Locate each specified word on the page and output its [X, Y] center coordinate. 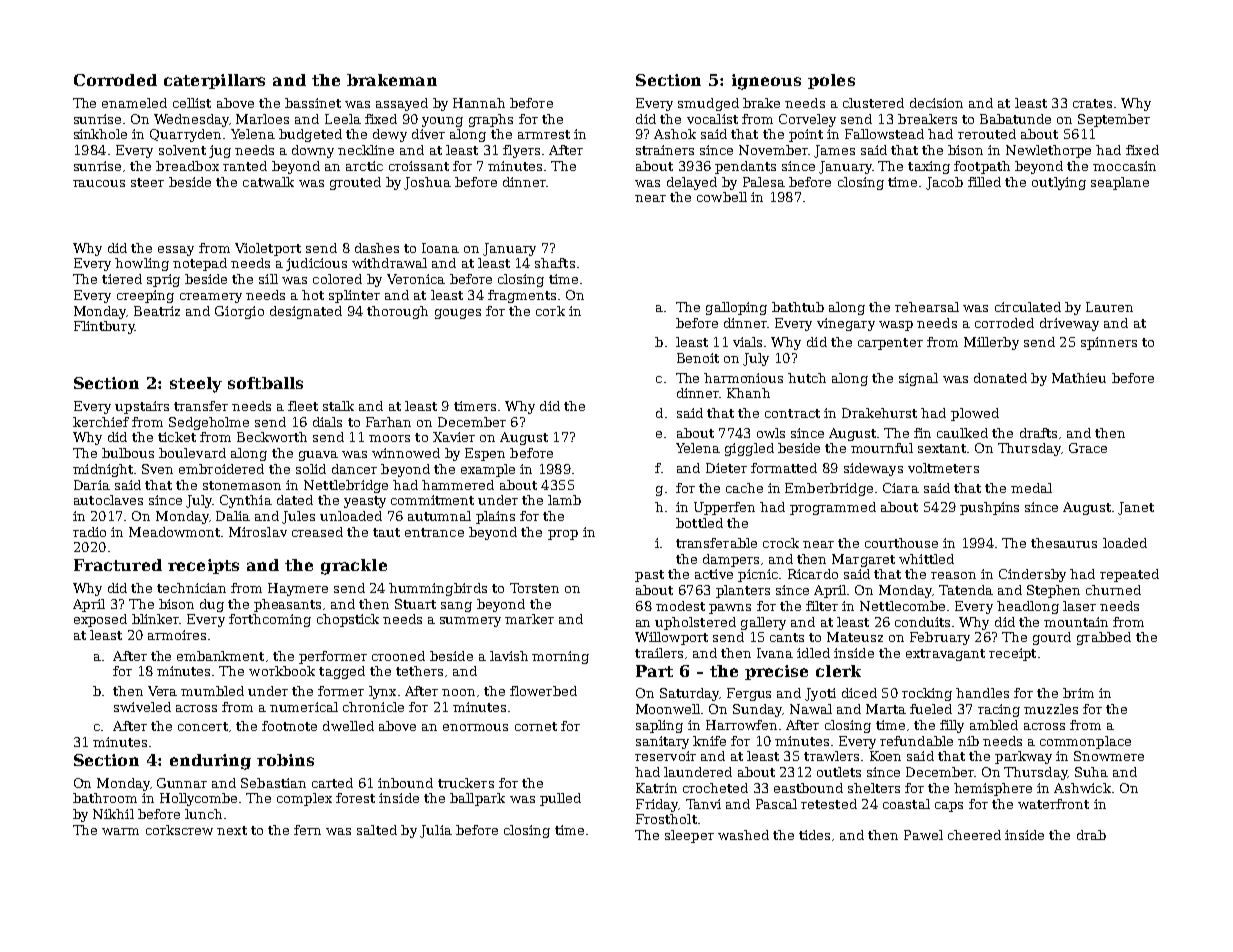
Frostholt [666, 819]
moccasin [1124, 166]
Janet [1136, 508]
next [232, 830]
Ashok [675, 134]
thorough [397, 312]
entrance [434, 532]
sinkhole [100, 134]
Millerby [991, 343]
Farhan [388, 422]
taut [386, 532]
